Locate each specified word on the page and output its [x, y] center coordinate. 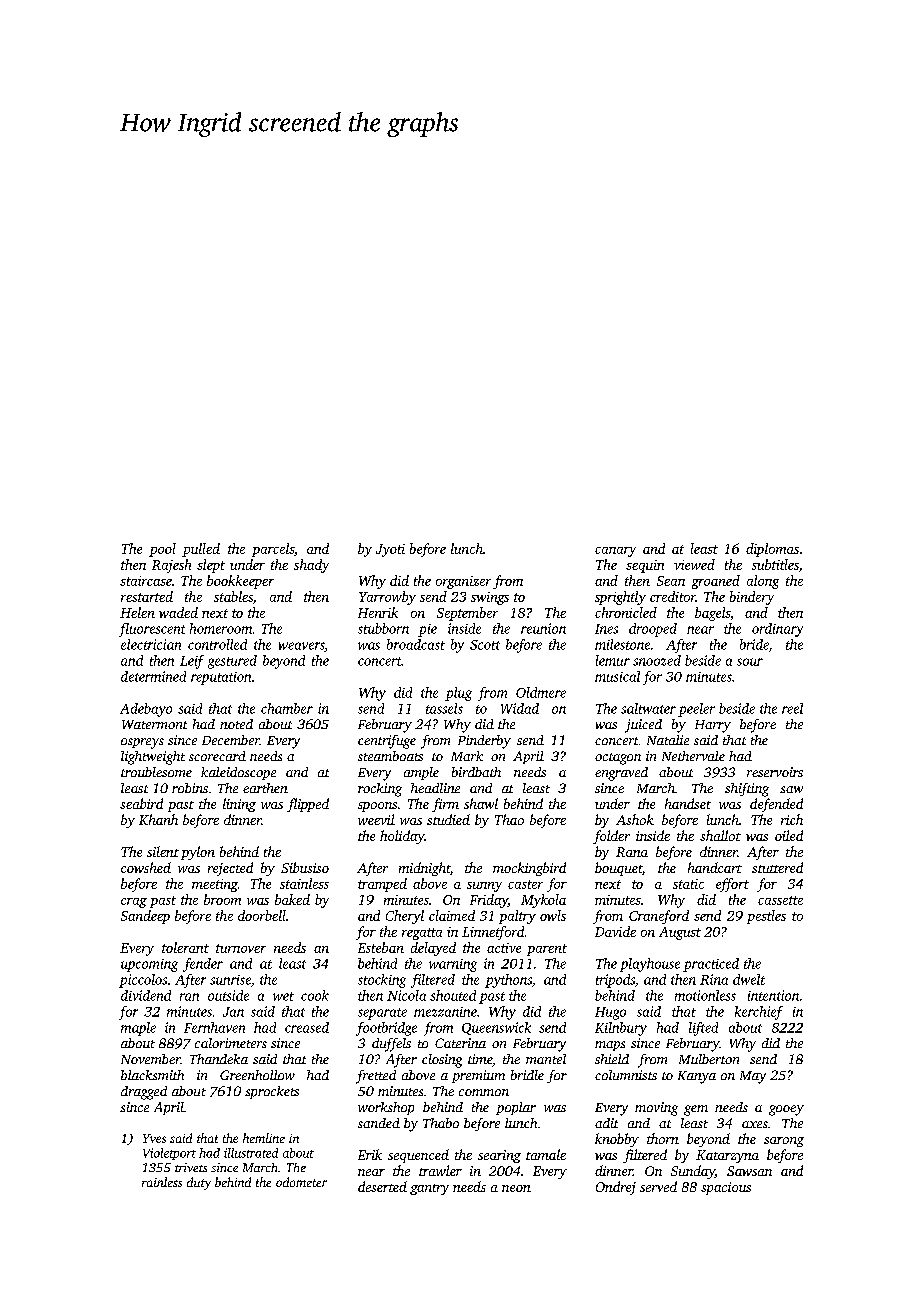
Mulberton [709, 1059]
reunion [543, 628]
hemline [264, 1138]
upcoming [149, 965]
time [480, 1059]
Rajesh [171, 566]
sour [750, 662]
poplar [516, 1108]
